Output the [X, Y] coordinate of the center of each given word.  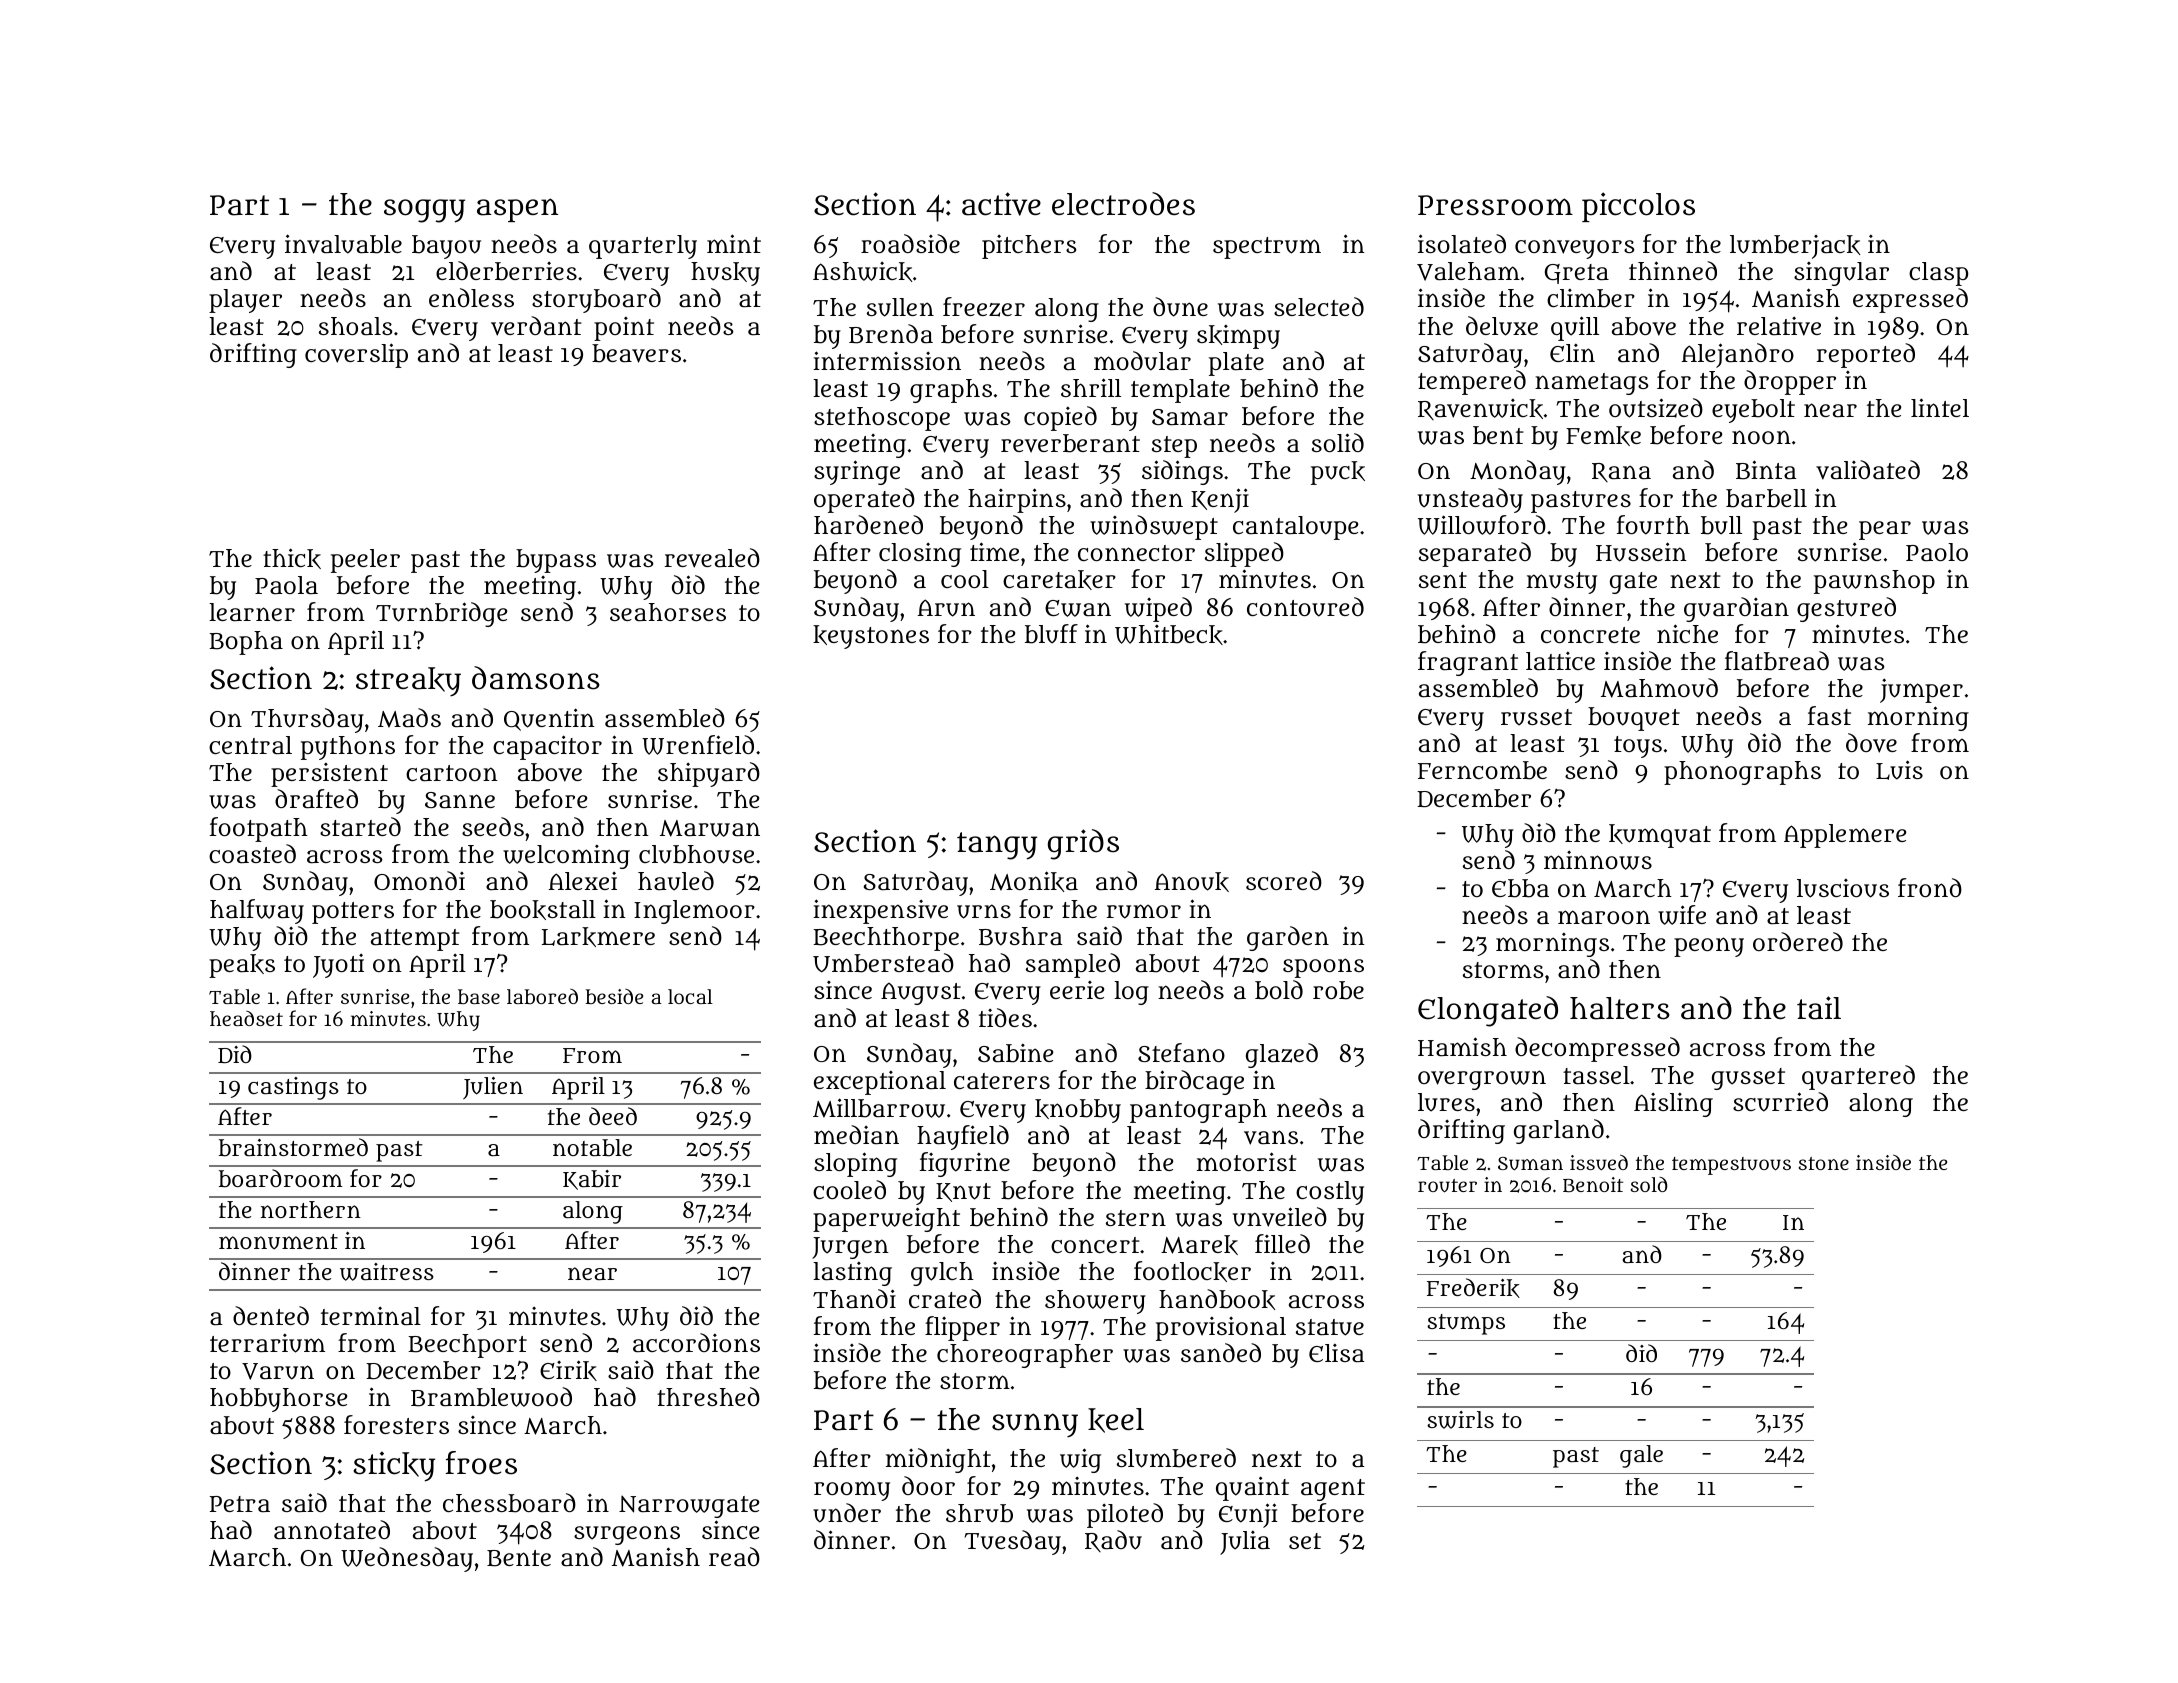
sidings [1182, 472]
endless [471, 297]
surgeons [627, 1535]
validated [1868, 470]
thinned [1673, 270]
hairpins [1017, 500]
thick [292, 558]
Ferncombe [1482, 770]
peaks [242, 966]
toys [1638, 747]
